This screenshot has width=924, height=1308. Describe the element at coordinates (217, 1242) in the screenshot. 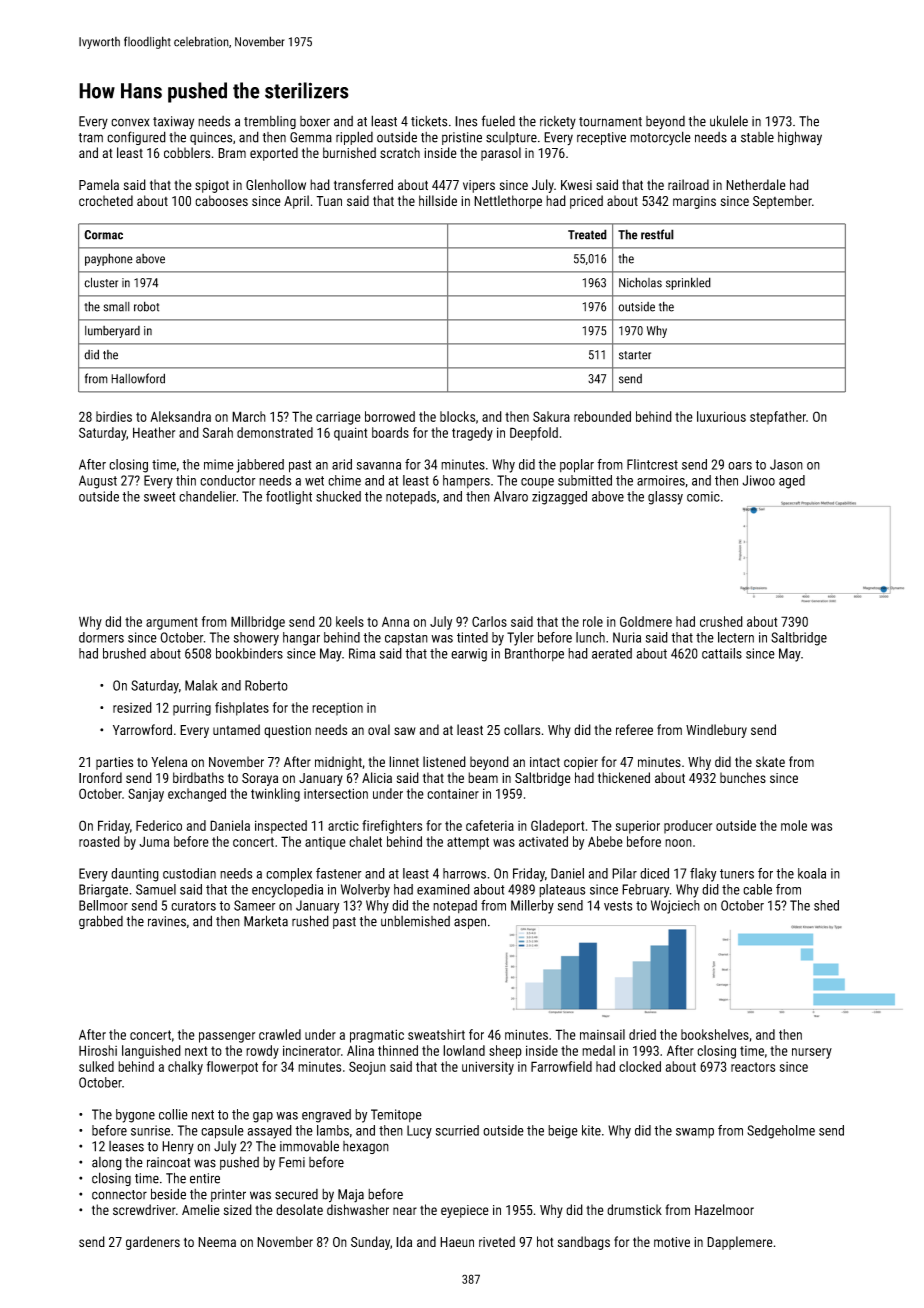

I see `Neema` at that location.
